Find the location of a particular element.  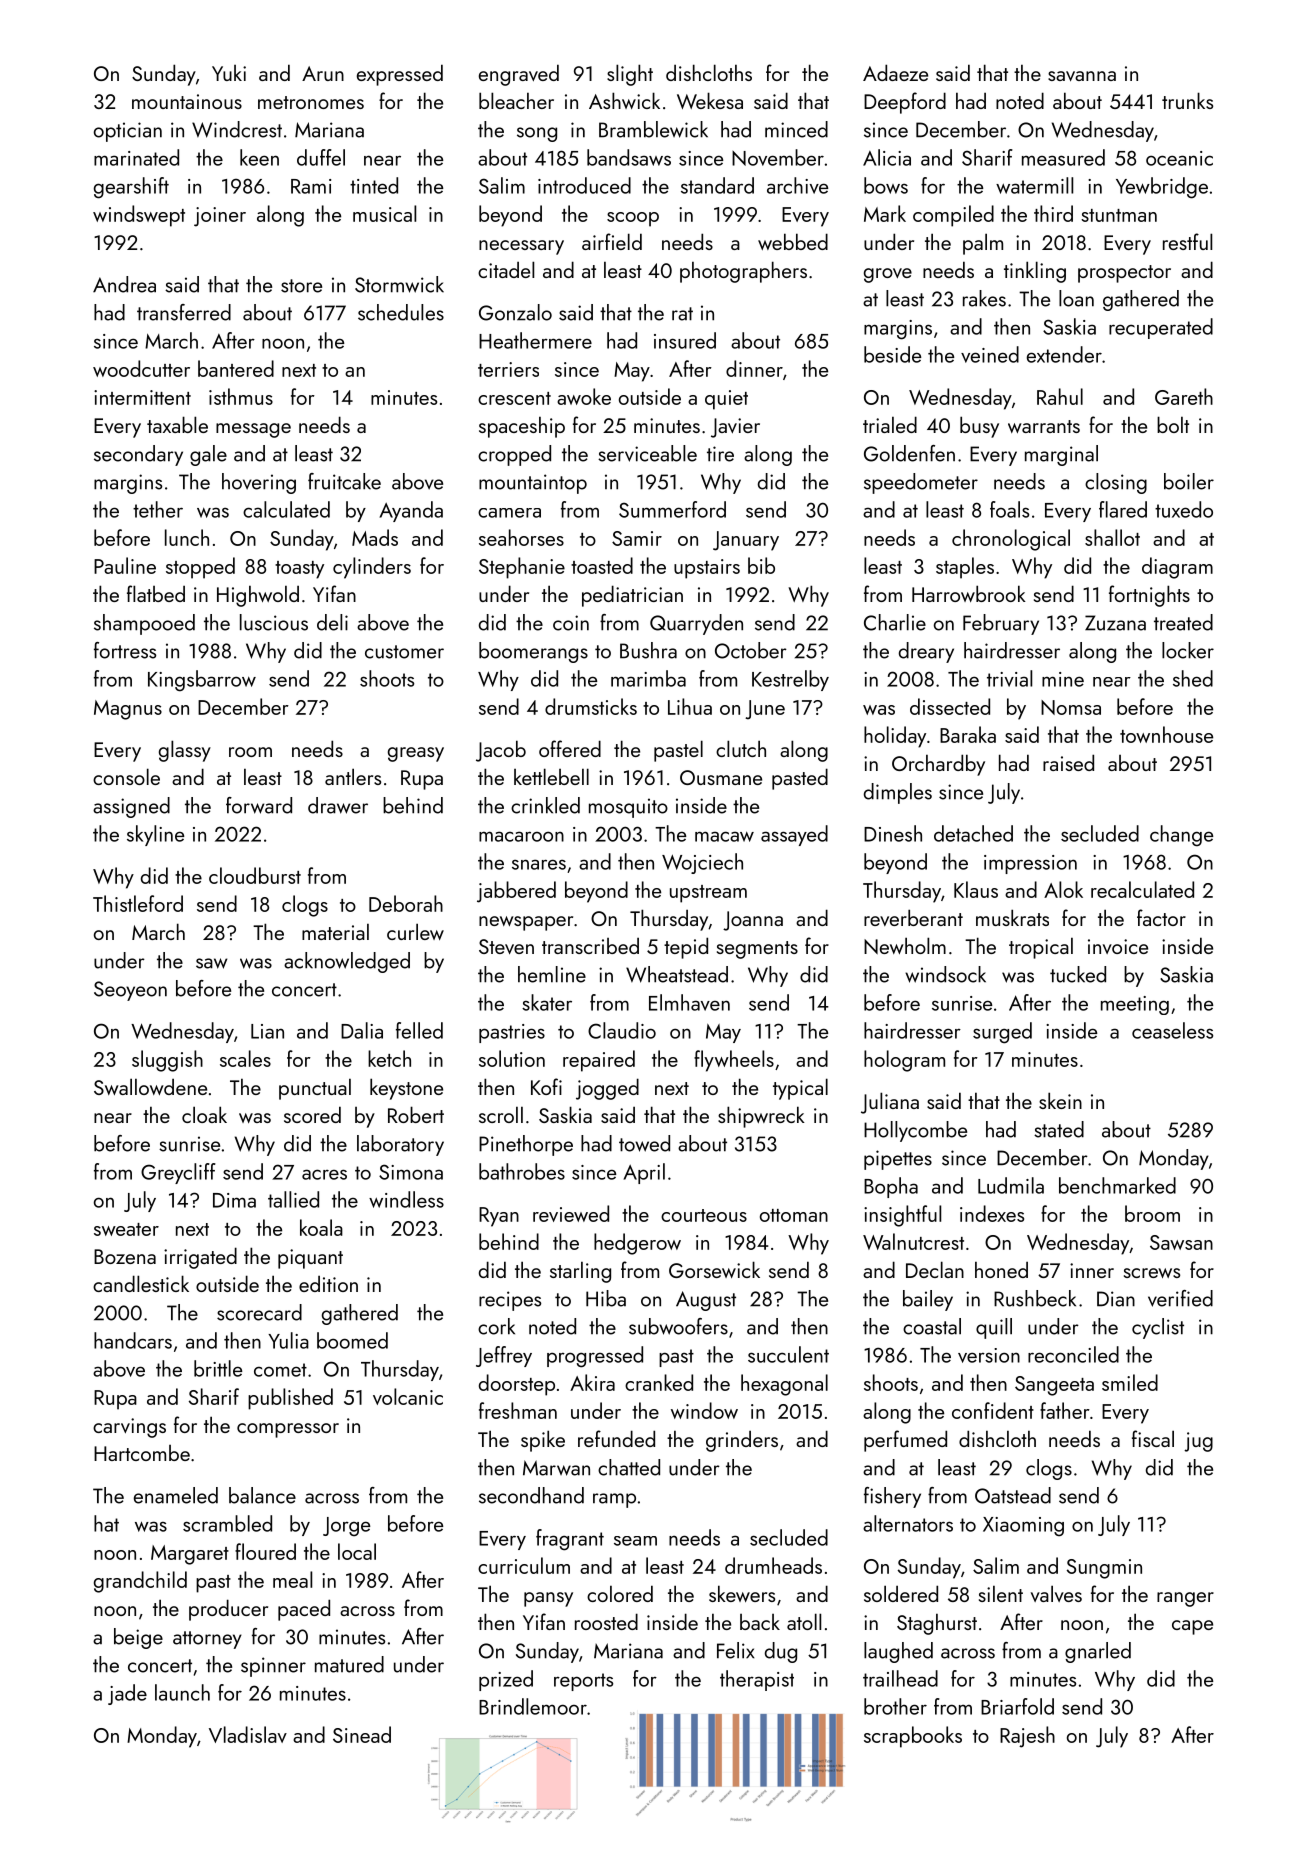

assigned is located at coordinates (131, 807).
